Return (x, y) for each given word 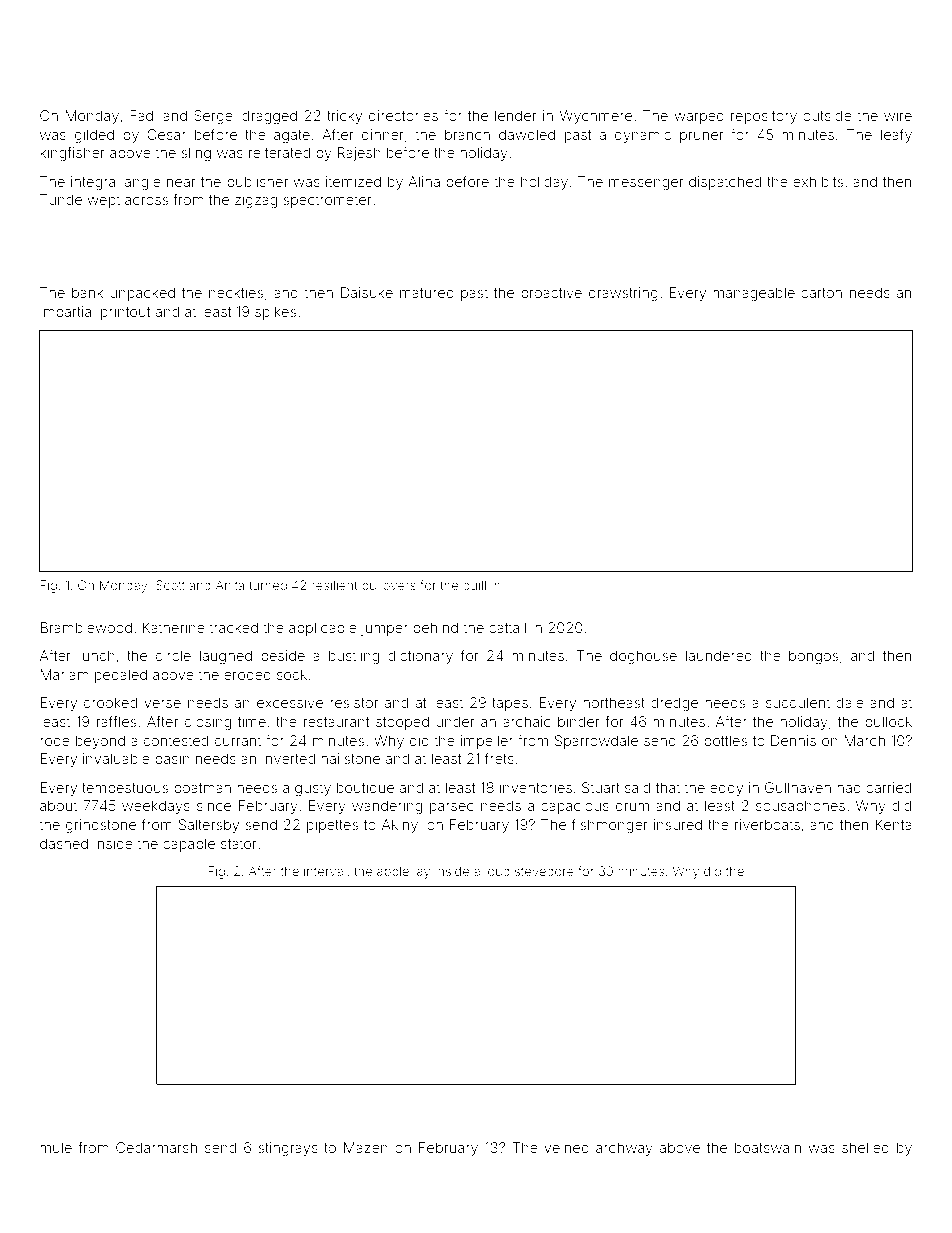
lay (422, 872)
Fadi (143, 115)
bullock (888, 721)
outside (827, 115)
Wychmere (596, 117)
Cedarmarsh (156, 1147)
